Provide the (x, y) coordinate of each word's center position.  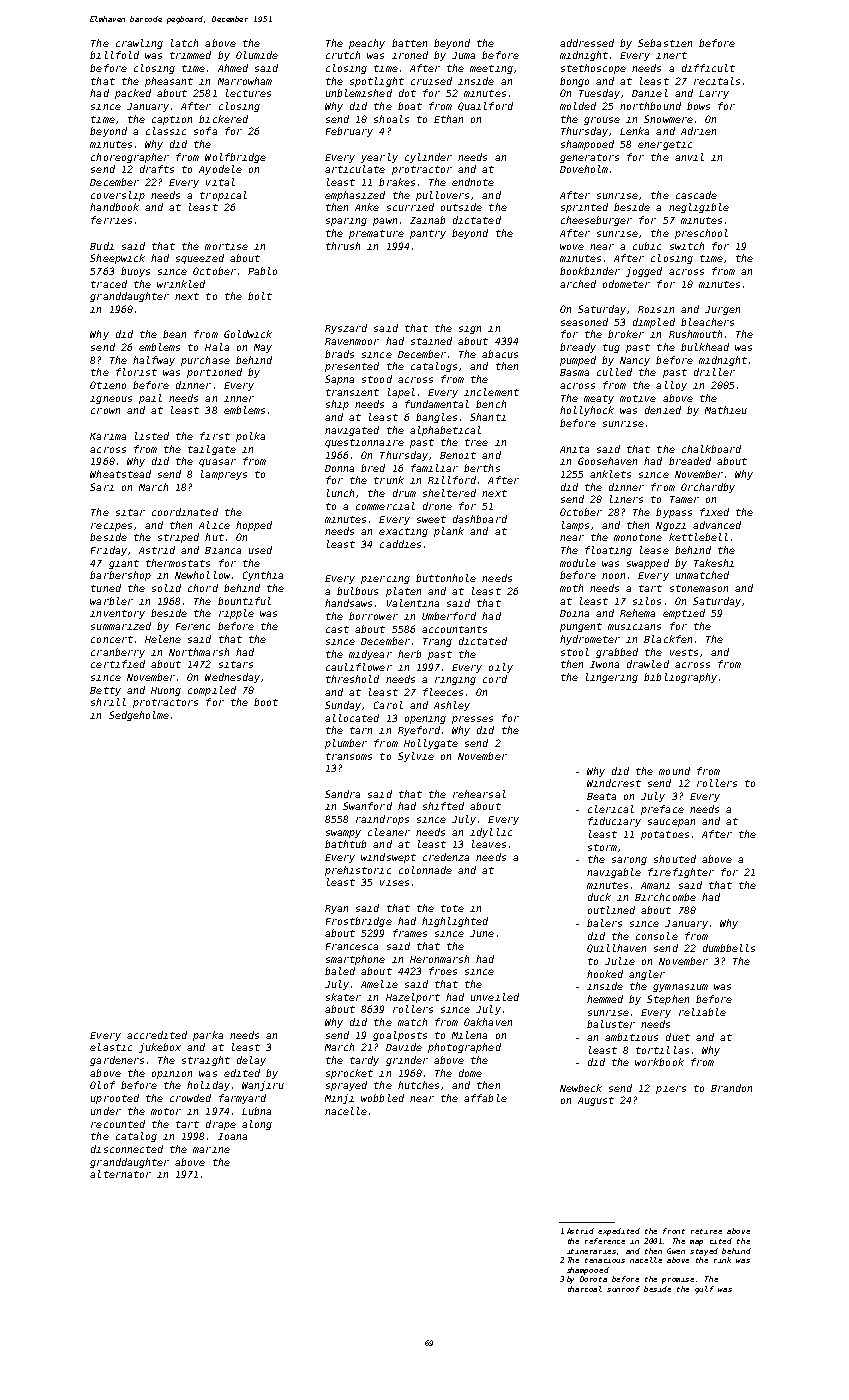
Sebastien (665, 43)
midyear (370, 655)
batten (409, 43)
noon (613, 576)
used (260, 550)
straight (206, 1061)
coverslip (118, 196)
